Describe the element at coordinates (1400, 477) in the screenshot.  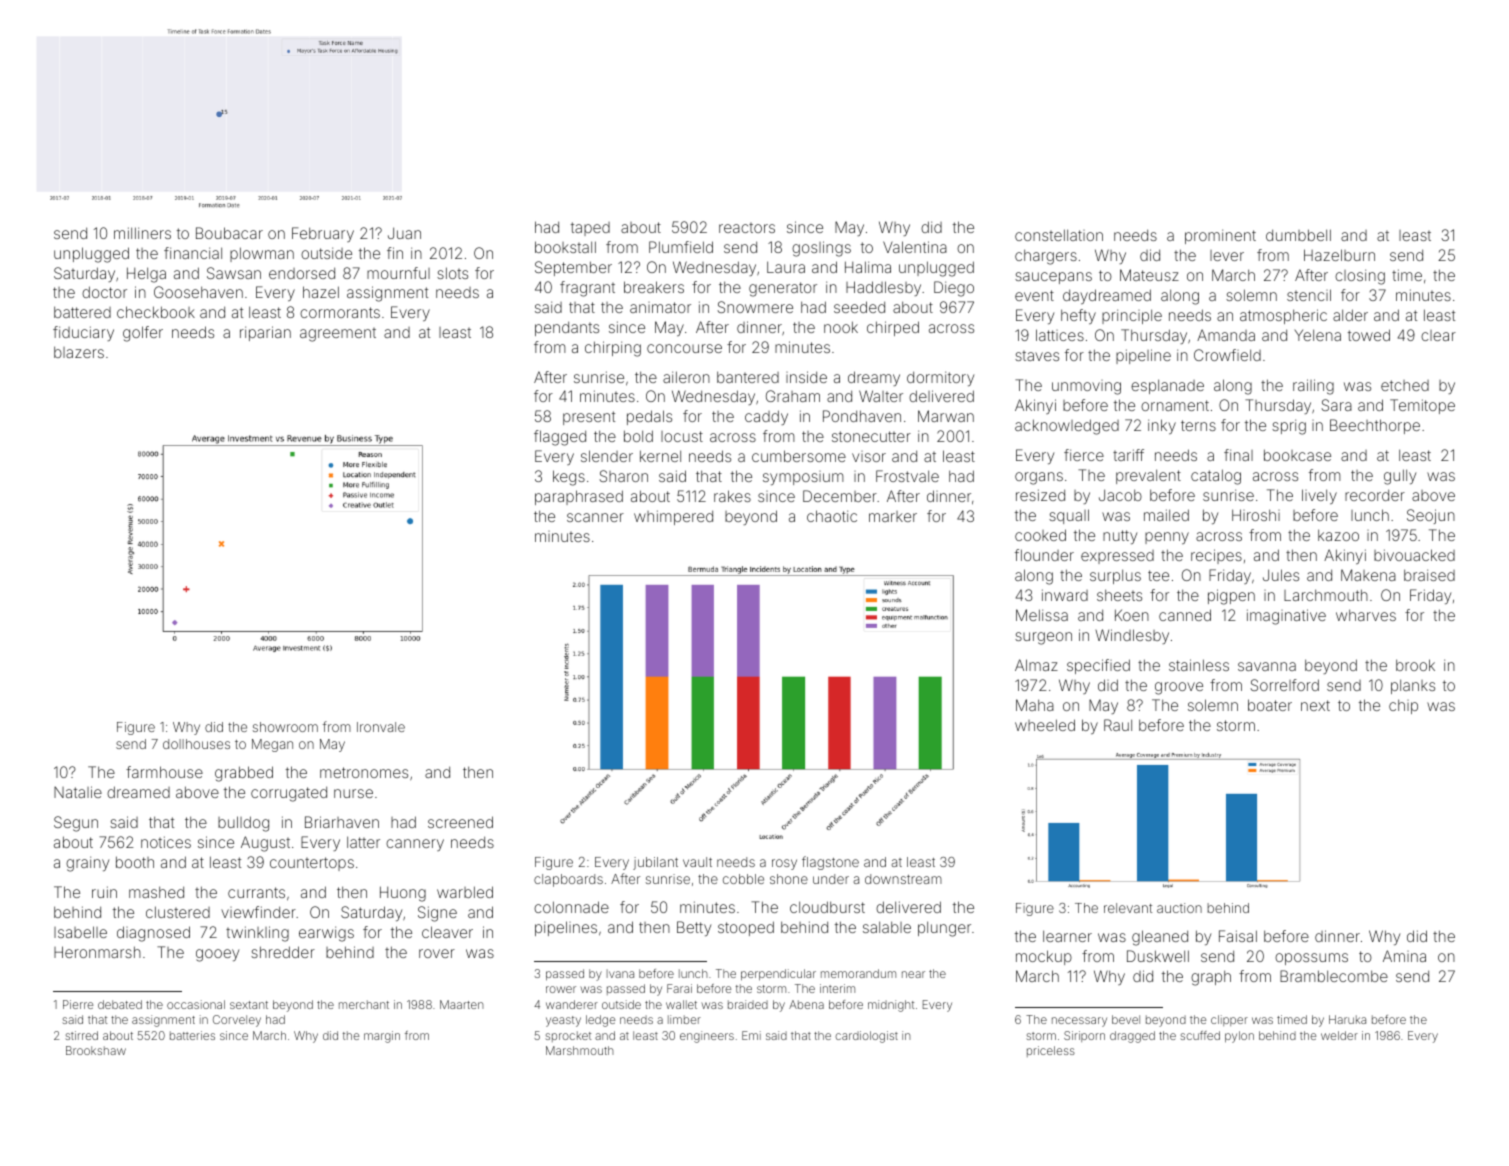
I see `gully` at that location.
